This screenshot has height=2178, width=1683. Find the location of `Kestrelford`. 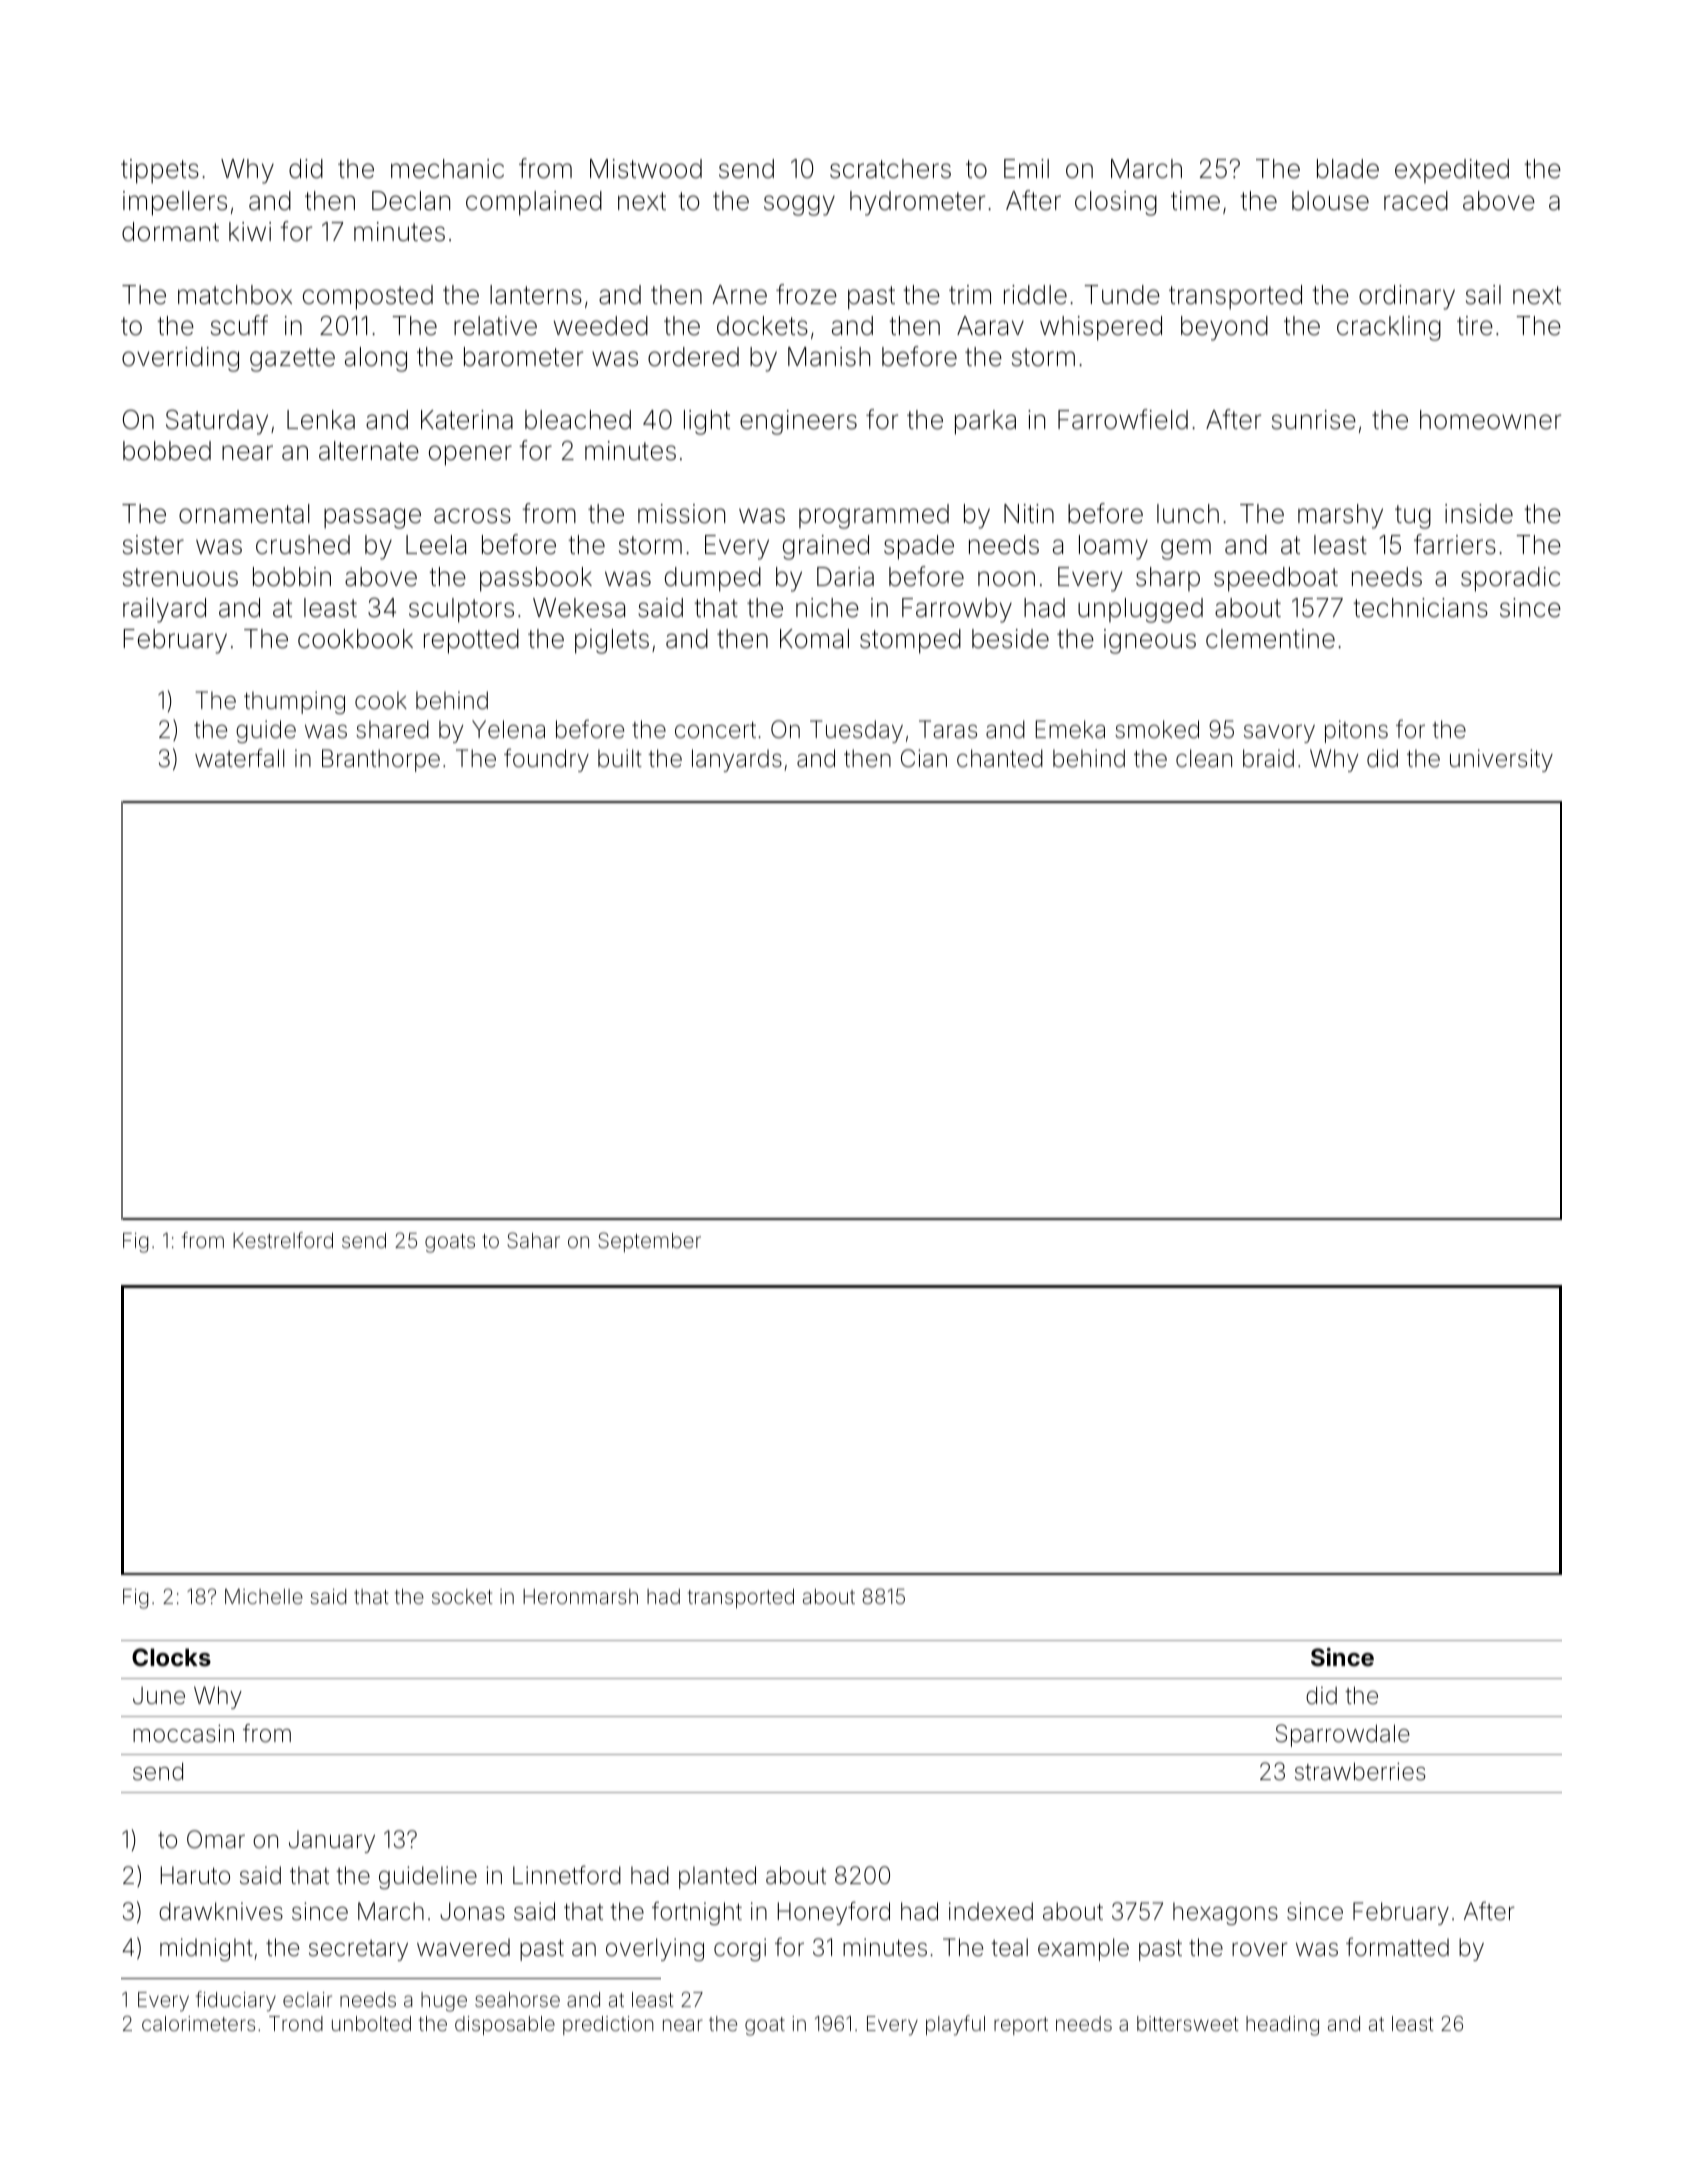

Kestrelford is located at coordinates (283, 1240).
